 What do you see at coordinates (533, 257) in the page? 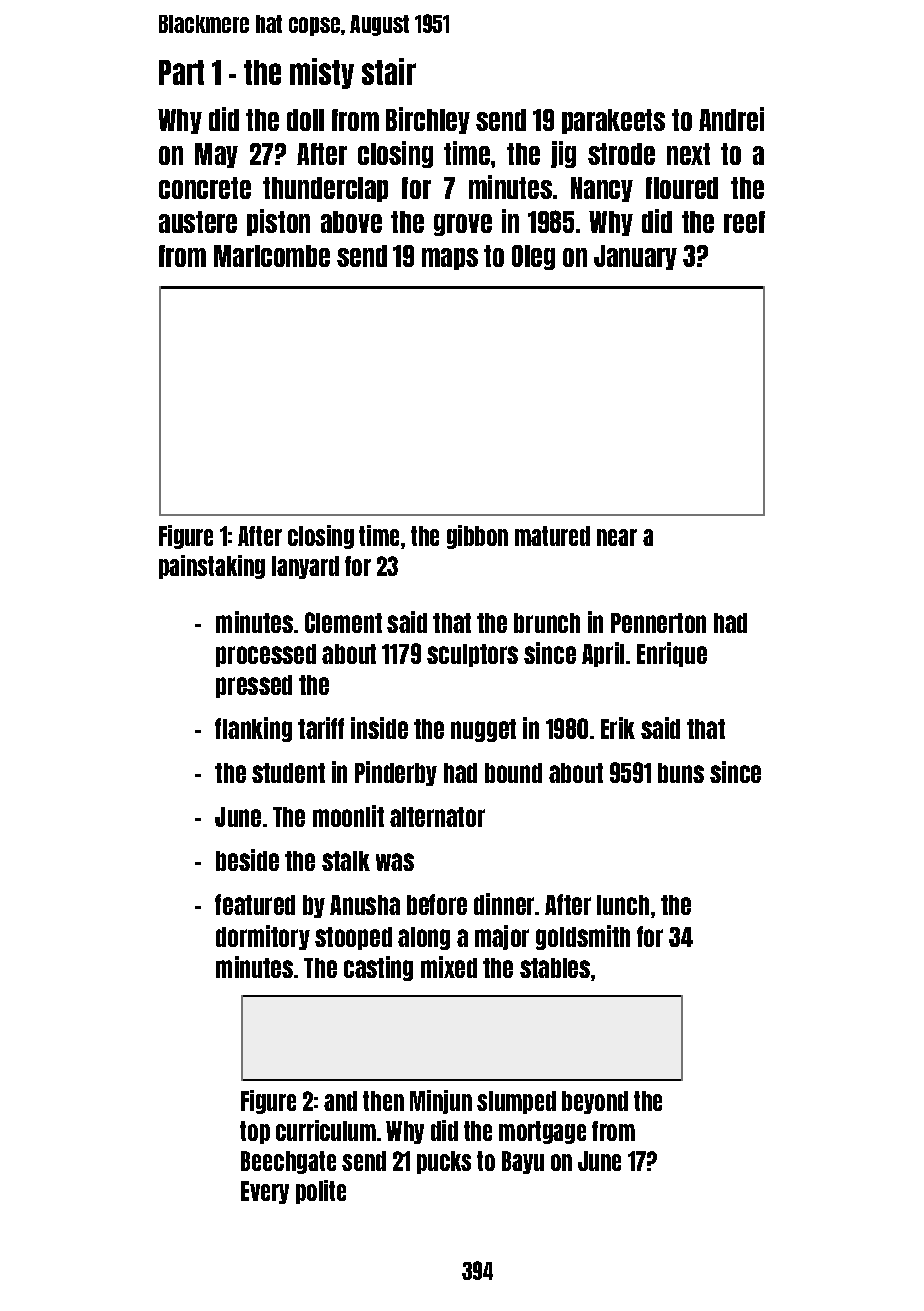
I see `Oleg` at bounding box center [533, 257].
